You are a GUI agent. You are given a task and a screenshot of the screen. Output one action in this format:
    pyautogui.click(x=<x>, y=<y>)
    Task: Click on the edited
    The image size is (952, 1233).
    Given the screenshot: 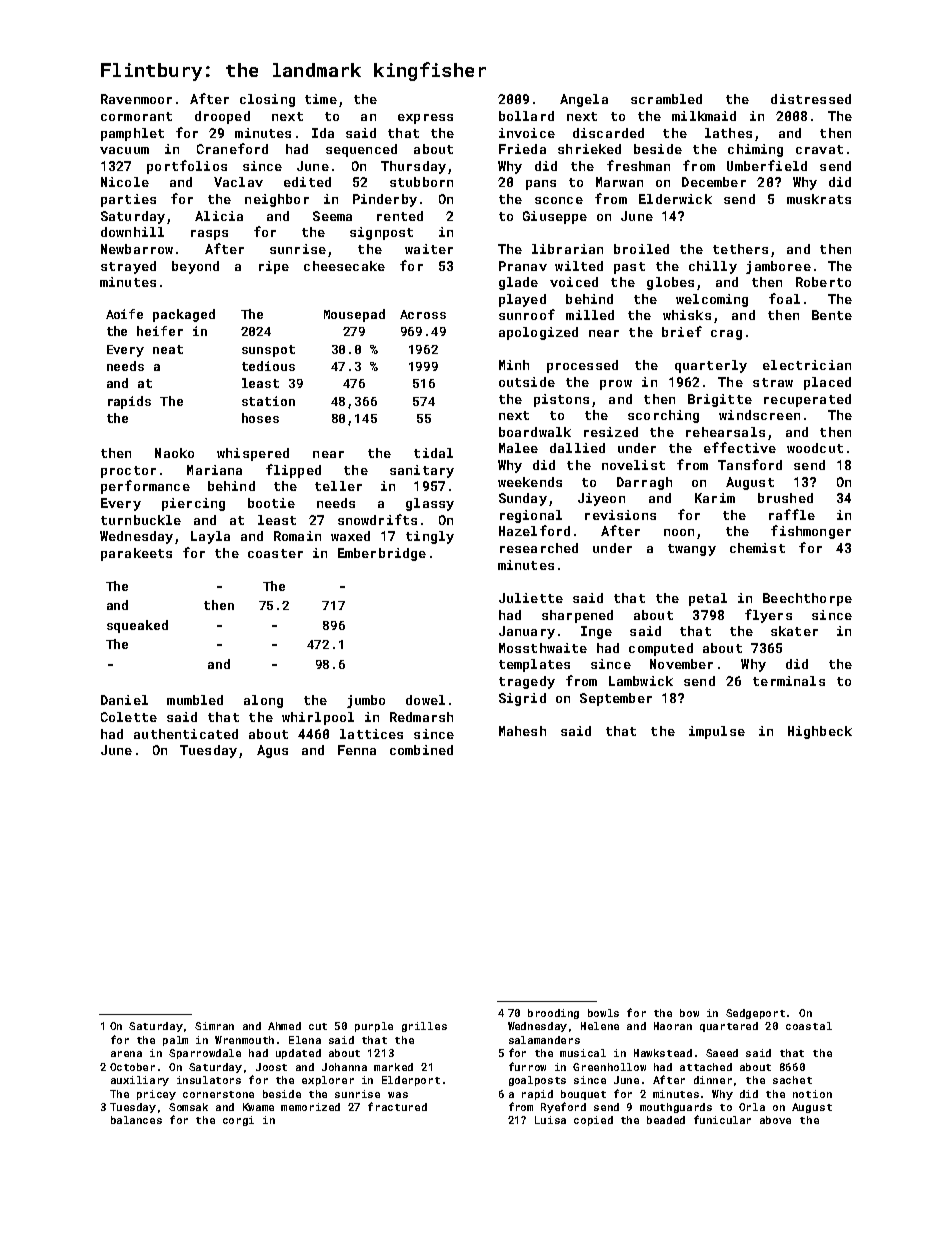 What is the action you would take?
    pyautogui.click(x=307, y=182)
